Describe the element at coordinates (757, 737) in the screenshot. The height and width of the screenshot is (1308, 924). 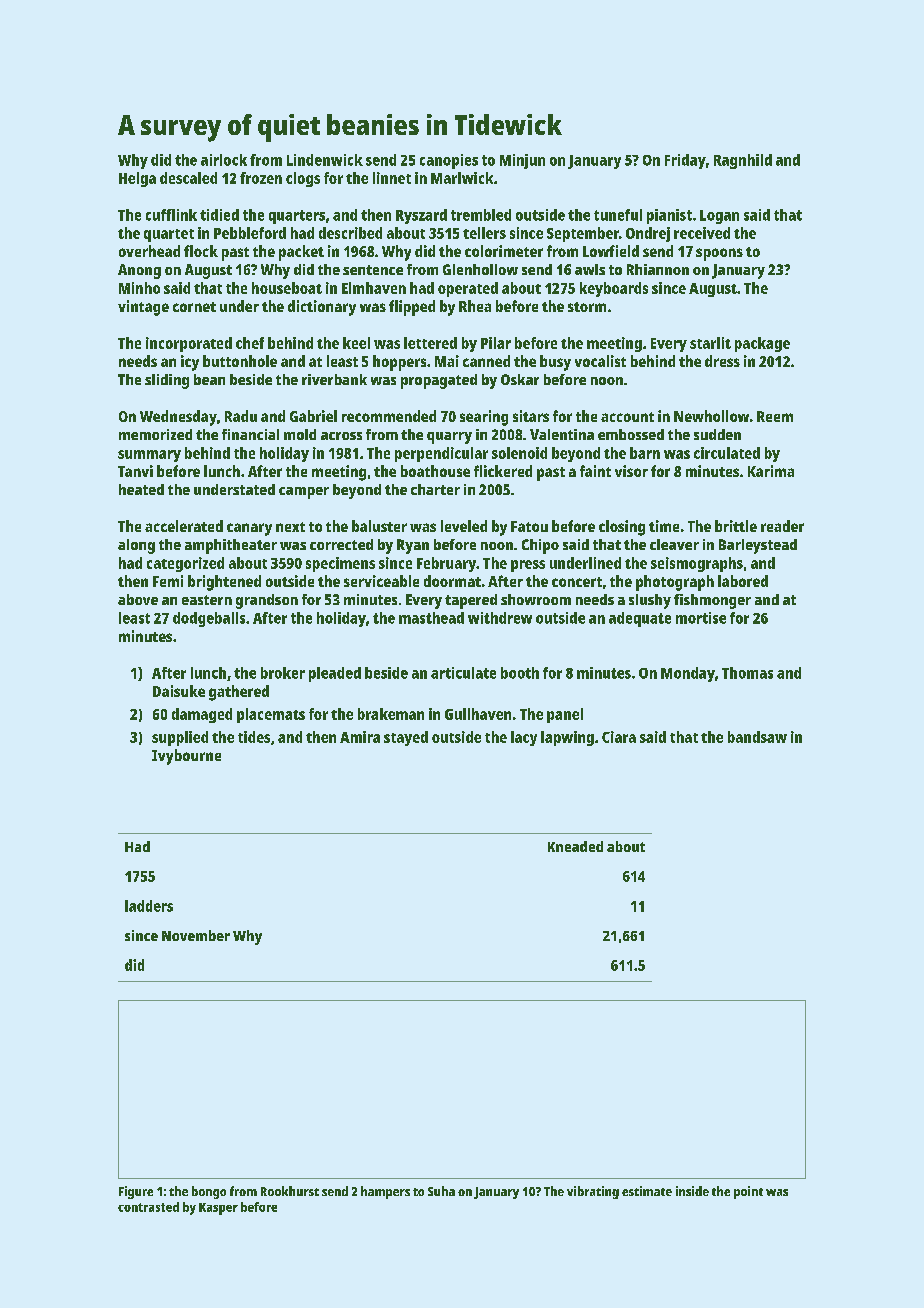
I see `bandsaw` at that location.
